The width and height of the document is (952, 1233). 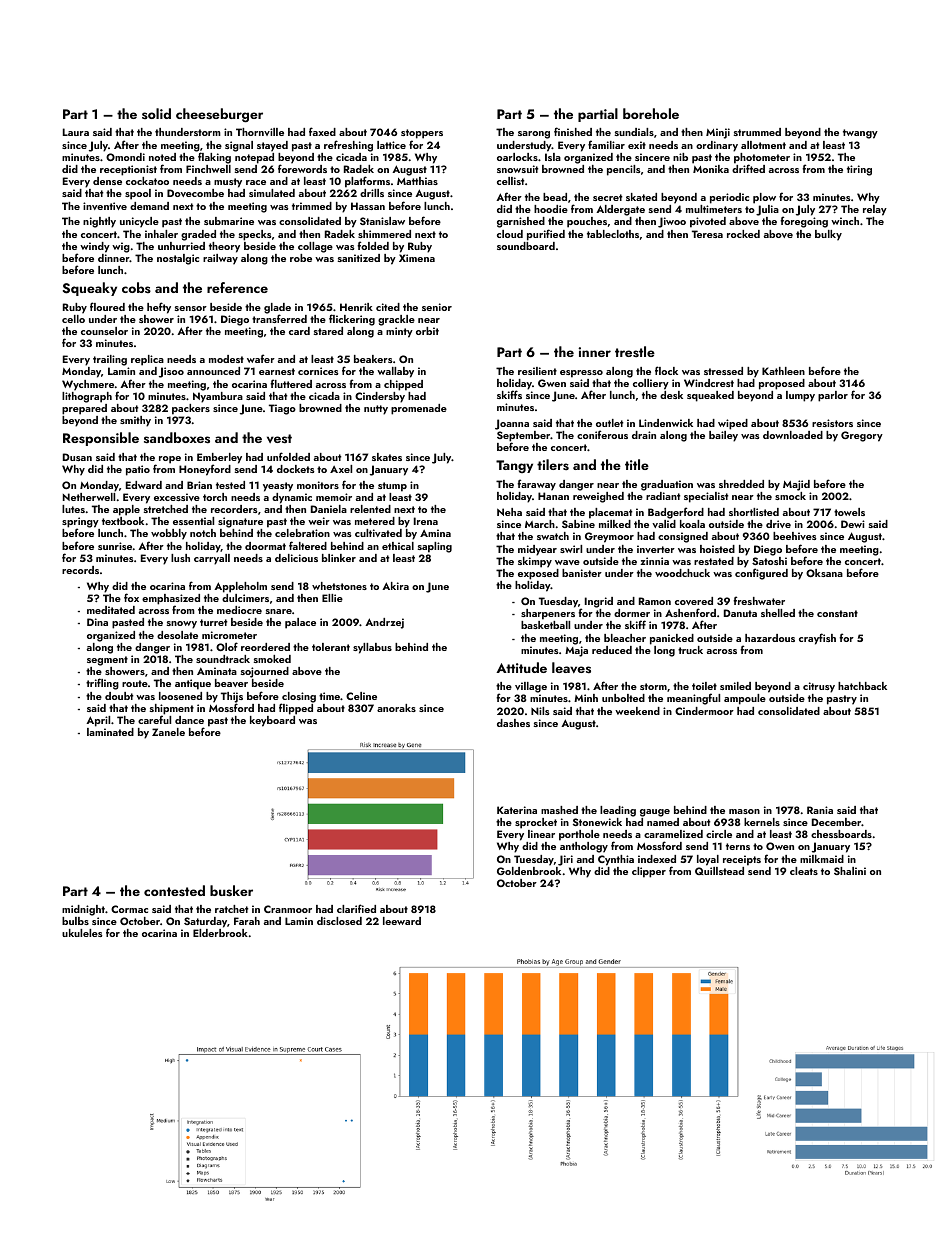 What do you see at coordinates (422, 134) in the document?
I see `stoppers` at bounding box center [422, 134].
